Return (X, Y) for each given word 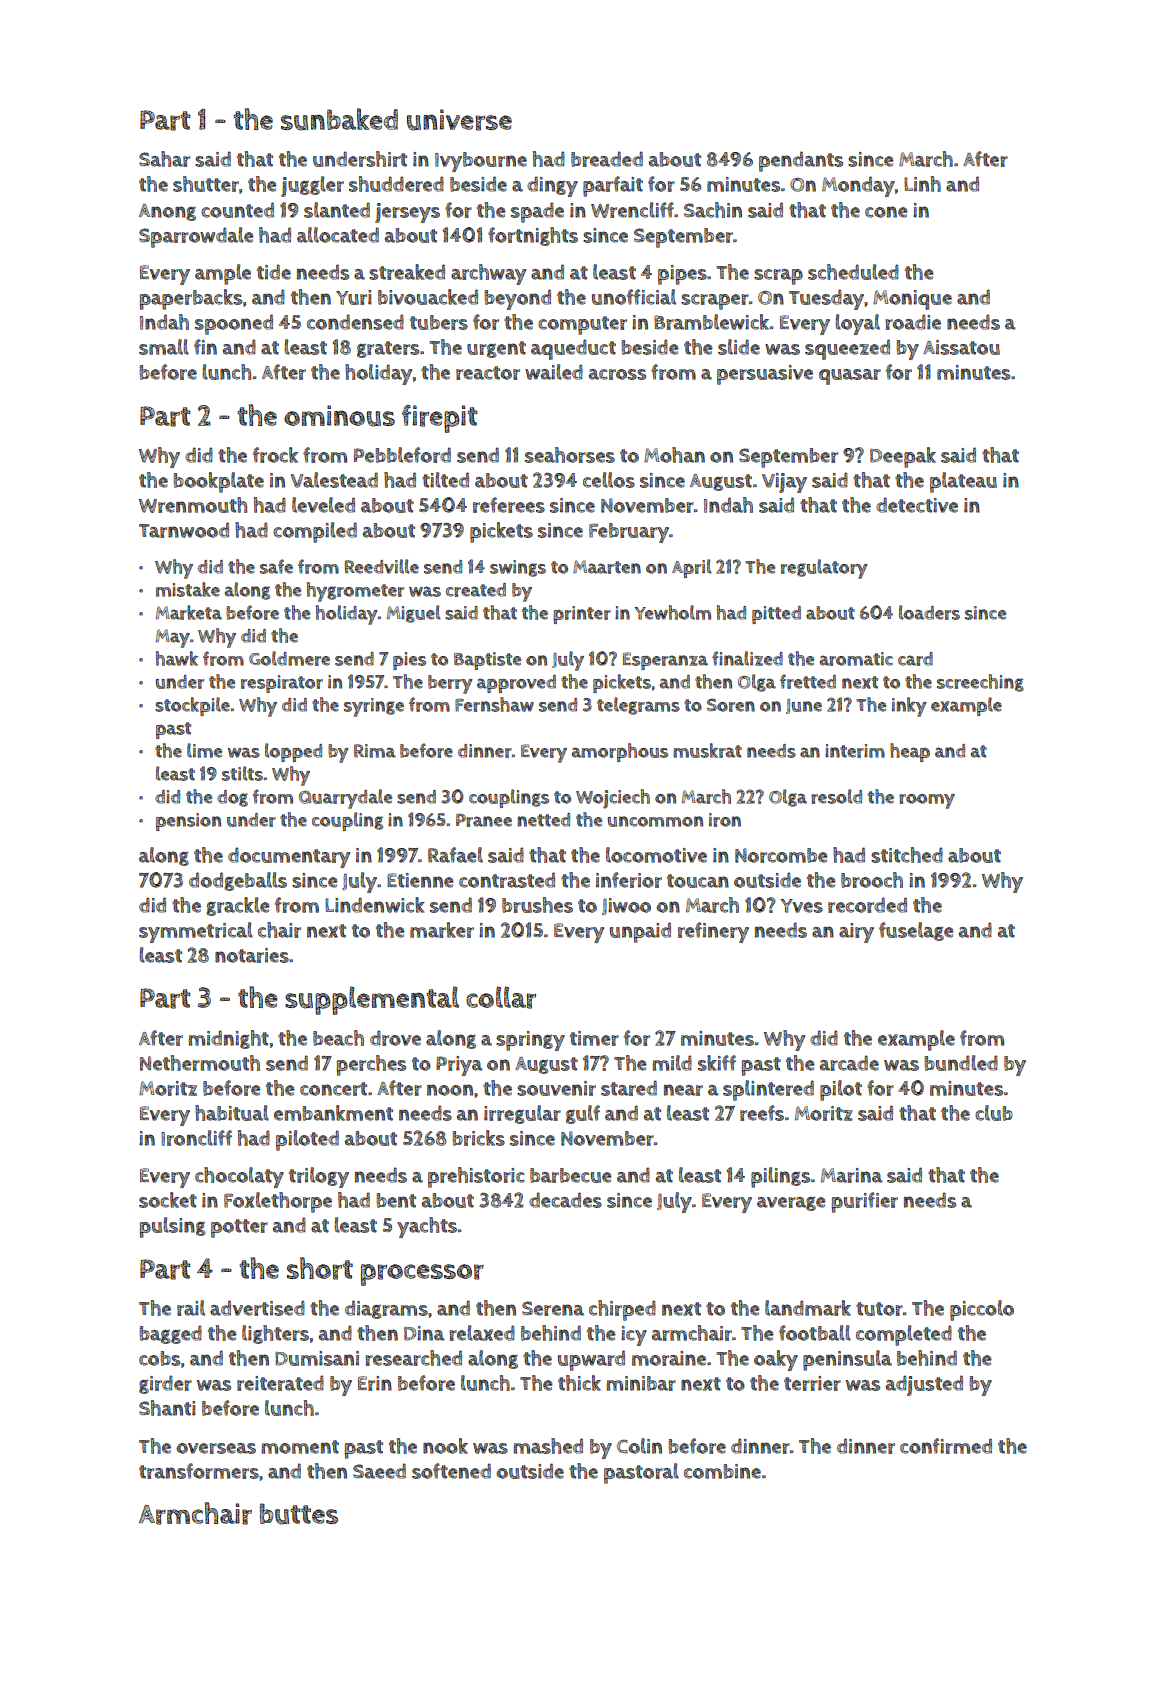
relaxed (482, 1333)
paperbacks (190, 299)
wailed (554, 372)
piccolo (982, 1310)
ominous (339, 416)
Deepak (903, 457)
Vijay (784, 483)
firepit (439, 419)
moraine (669, 1358)
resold (836, 796)
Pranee (484, 820)
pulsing (172, 1227)
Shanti (167, 1408)
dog (232, 798)
